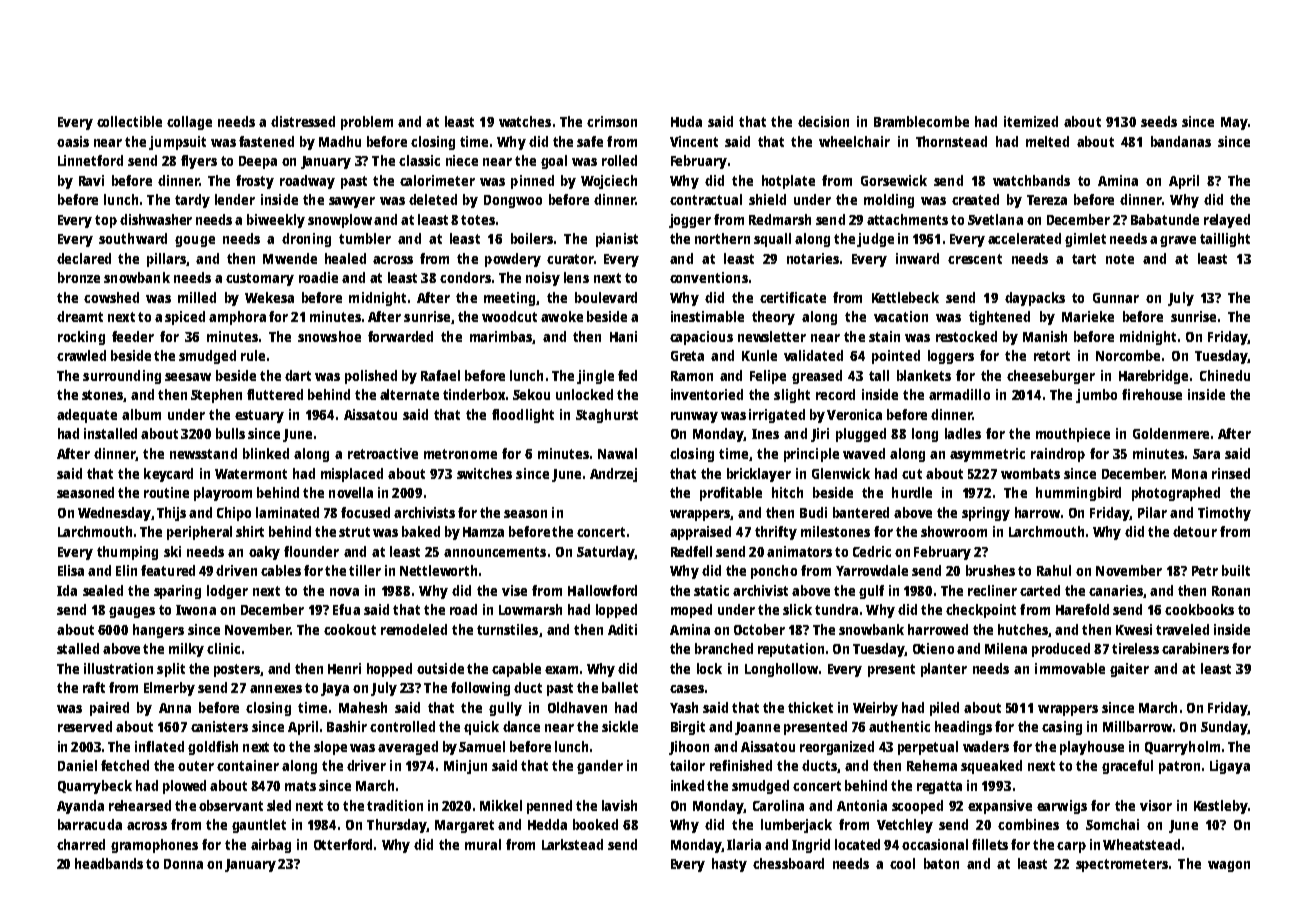  I want to click on driver, so click(366, 765).
